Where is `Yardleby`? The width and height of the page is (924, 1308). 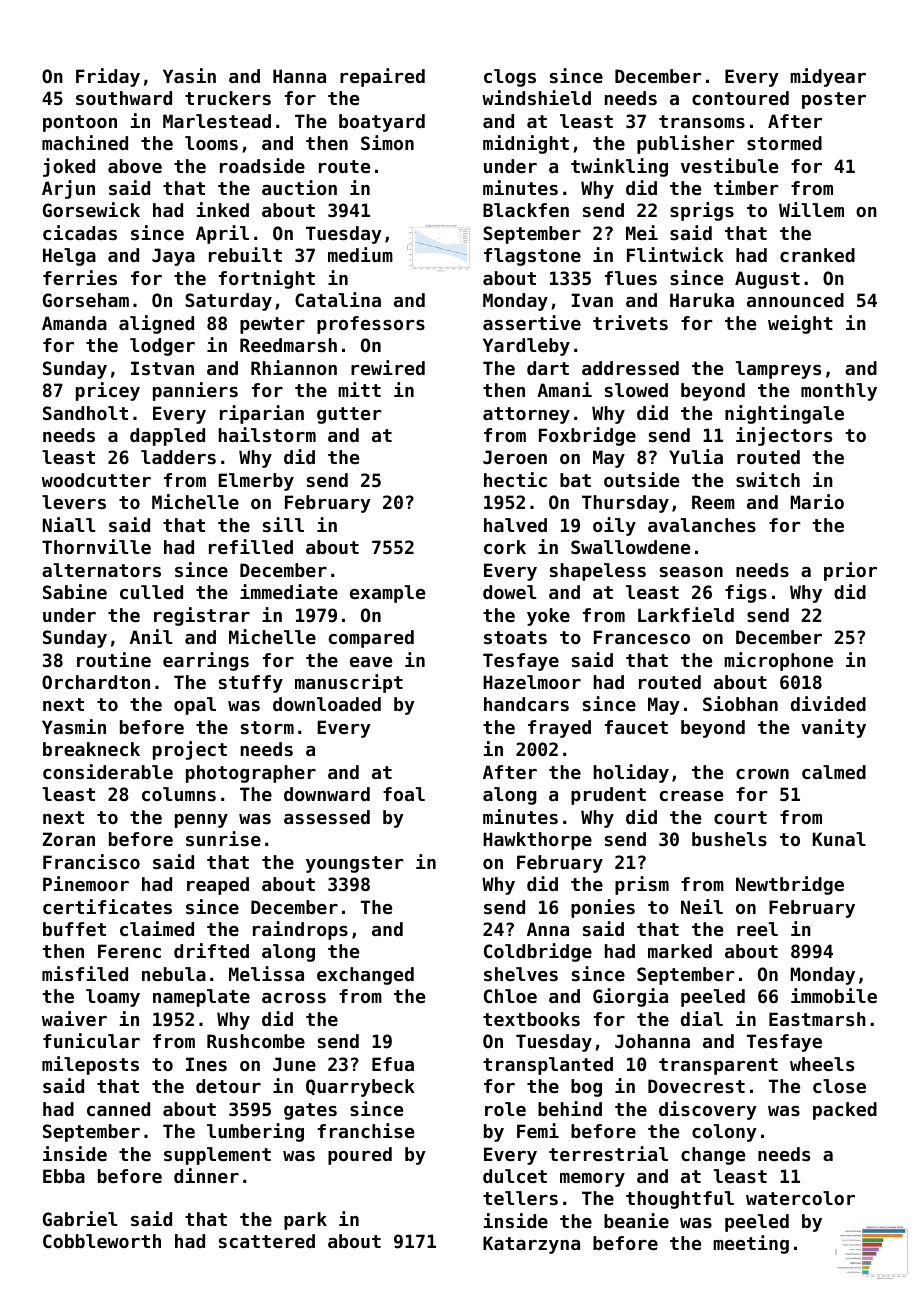
Yardleby is located at coordinates (526, 347).
